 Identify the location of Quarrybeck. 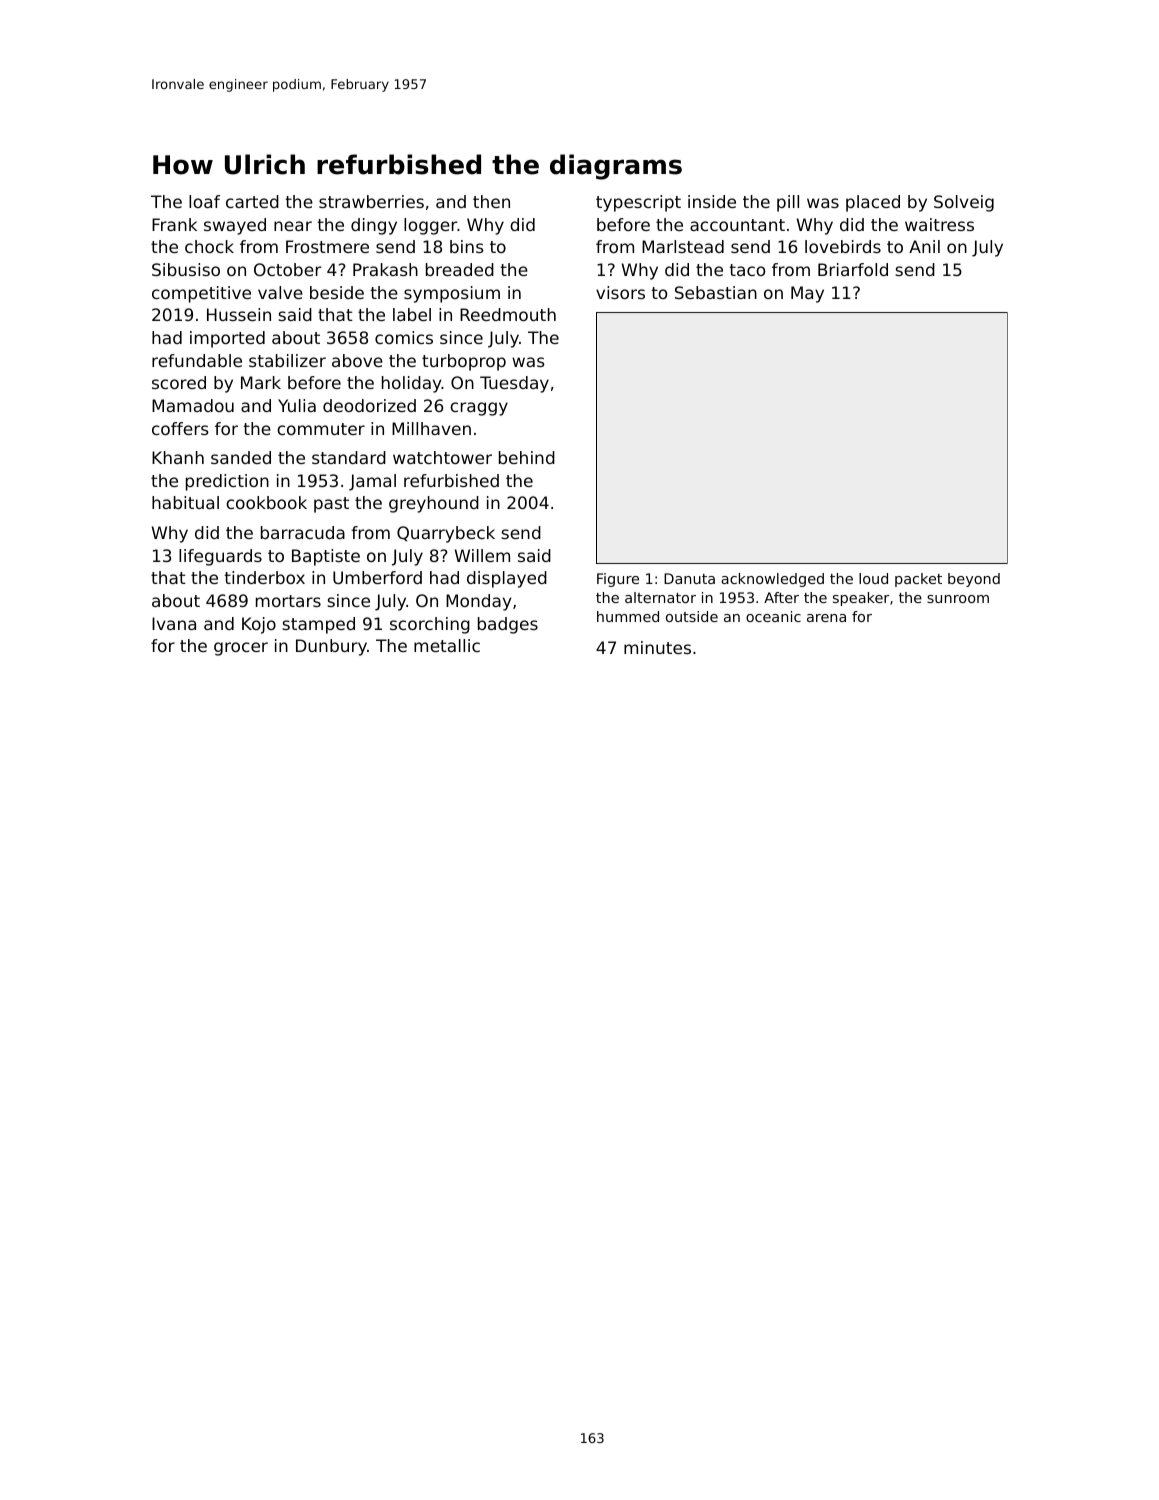
(446, 534).
